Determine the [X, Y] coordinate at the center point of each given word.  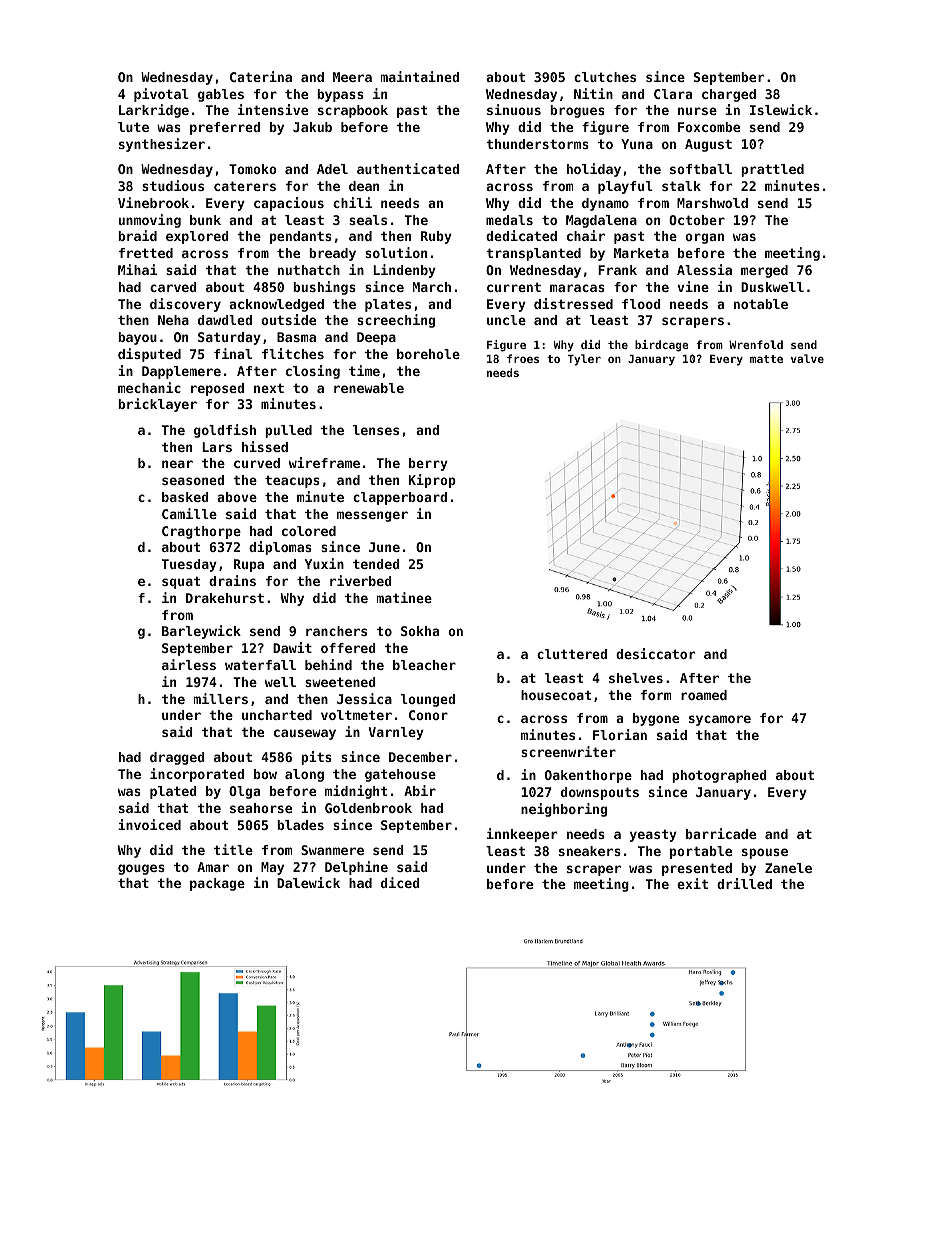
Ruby [436, 237]
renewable [369, 388]
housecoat [556, 695]
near [177, 464]
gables [221, 95]
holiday [594, 170]
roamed [704, 695]
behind [328, 664]
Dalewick [308, 882]
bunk [205, 220]
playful [625, 187]
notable [761, 304]
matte [766, 359]
